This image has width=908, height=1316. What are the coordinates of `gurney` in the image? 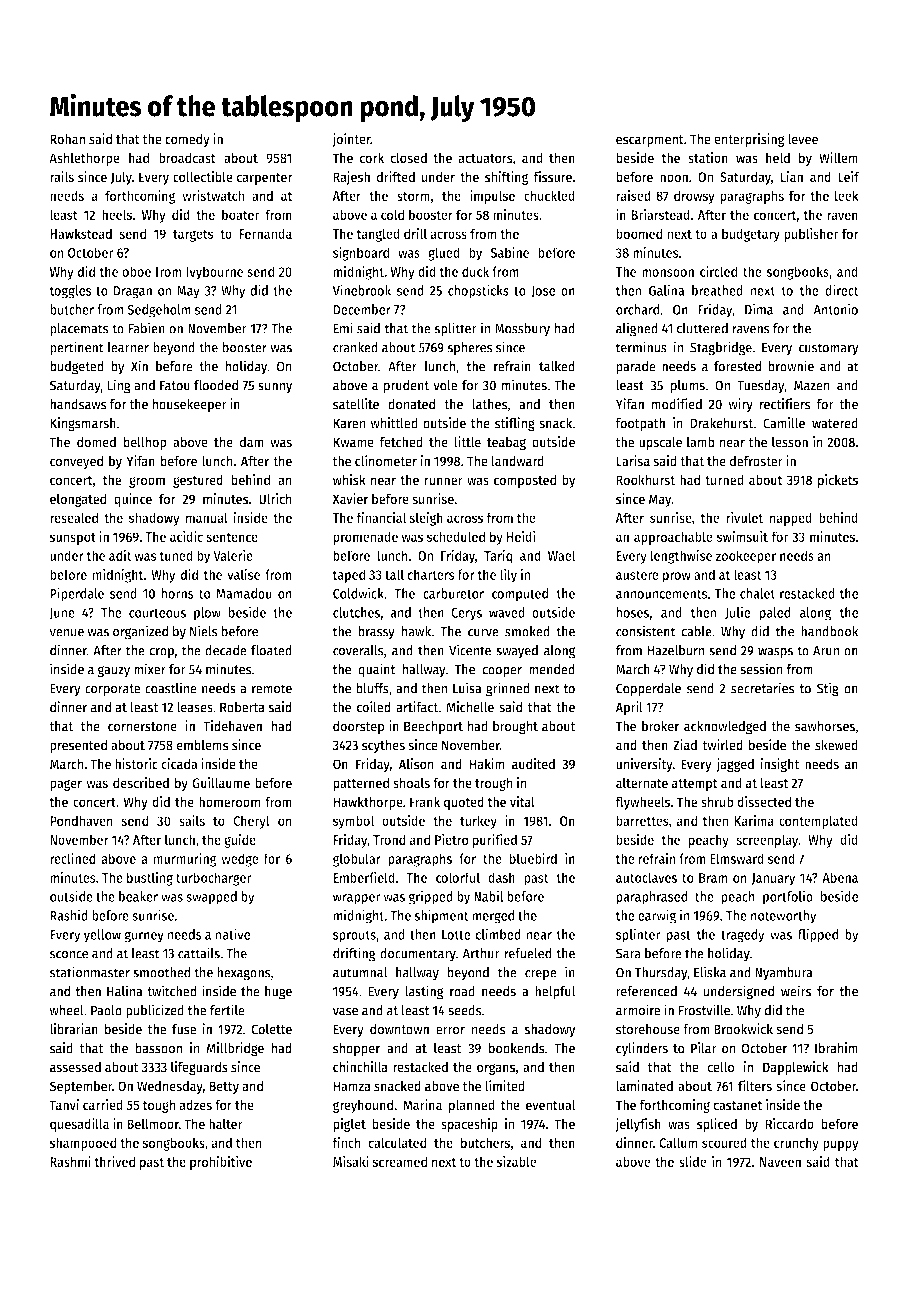 It's located at (144, 937).
